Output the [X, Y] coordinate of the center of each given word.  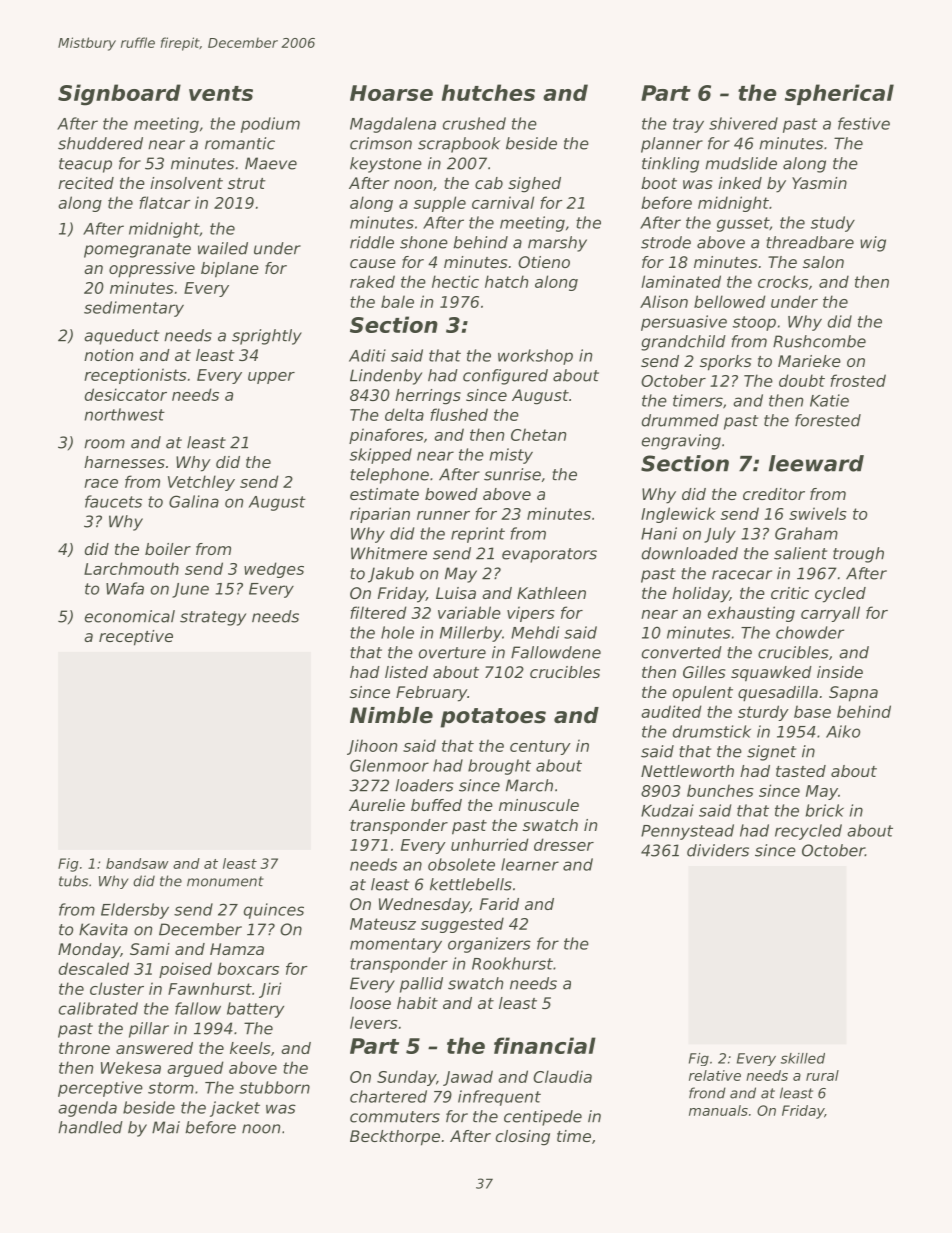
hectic [455, 281]
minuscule [539, 805]
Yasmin [819, 183]
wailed [223, 248]
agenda [87, 1109]
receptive [136, 638]
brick [825, 810]
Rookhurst [512, 963]
